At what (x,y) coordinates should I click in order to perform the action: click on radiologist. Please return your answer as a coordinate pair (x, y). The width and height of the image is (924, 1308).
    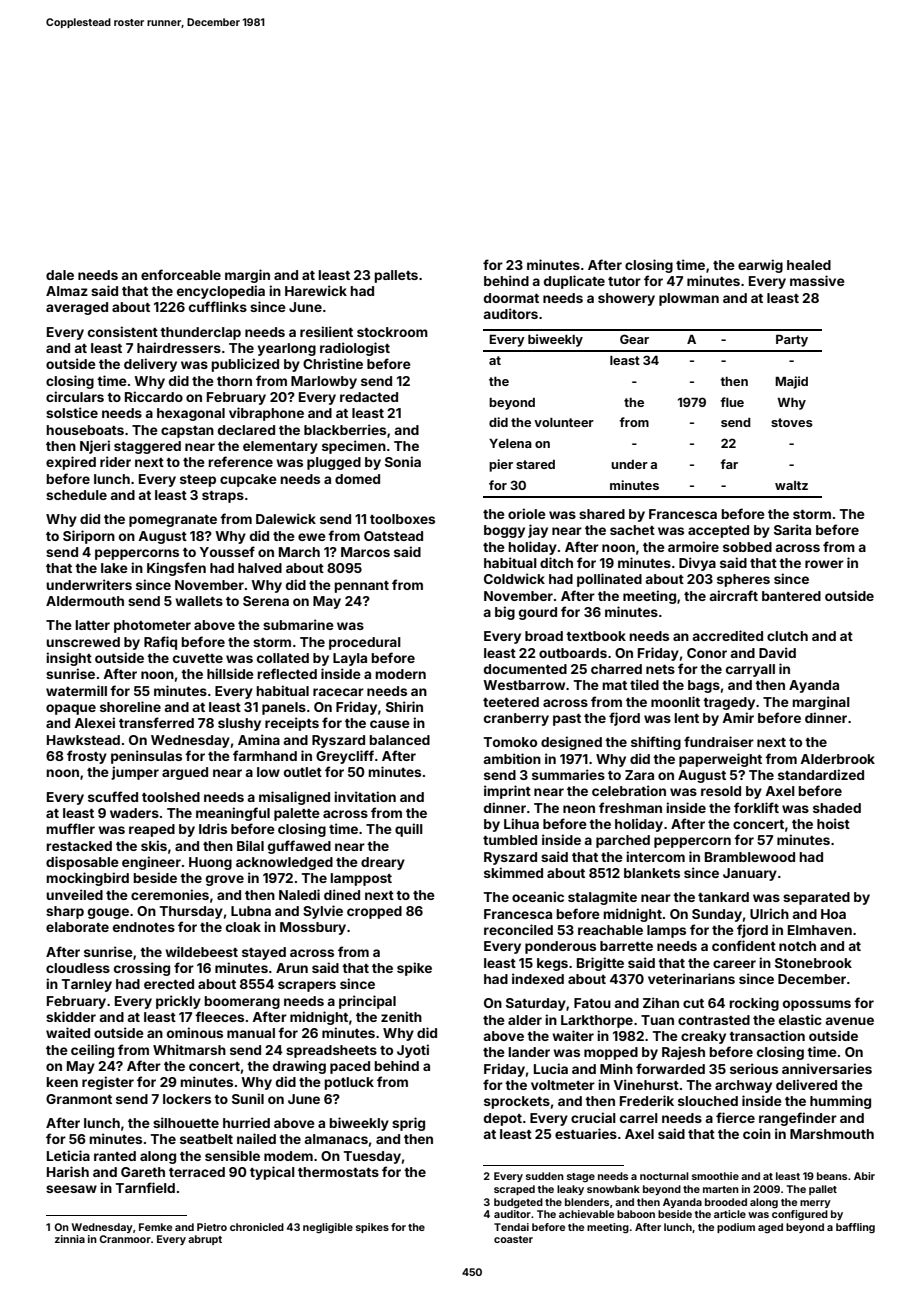
    Looking at the image, I should click on (355, 349).
